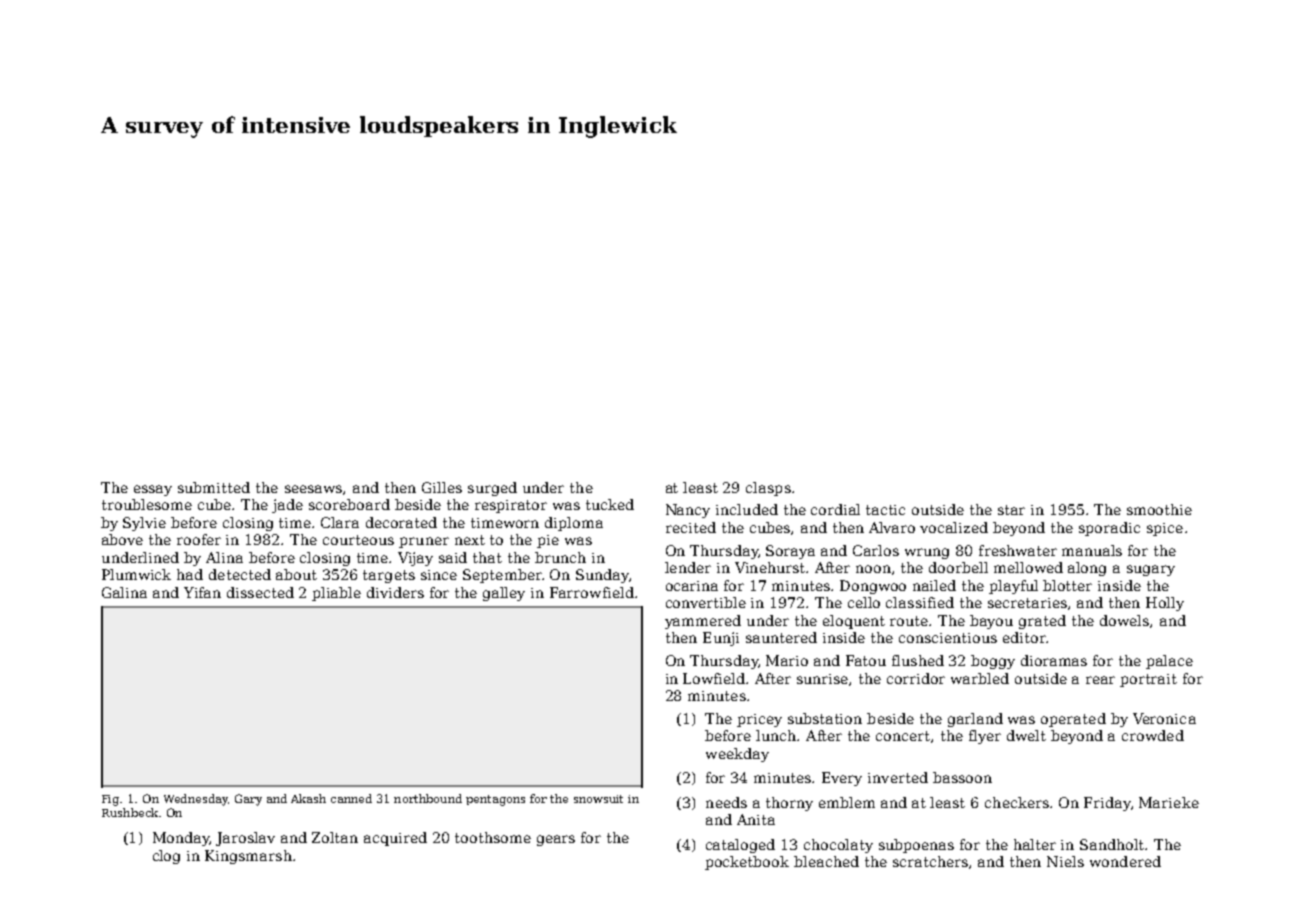  I want to click on pocketbook, so click(747, 863).
